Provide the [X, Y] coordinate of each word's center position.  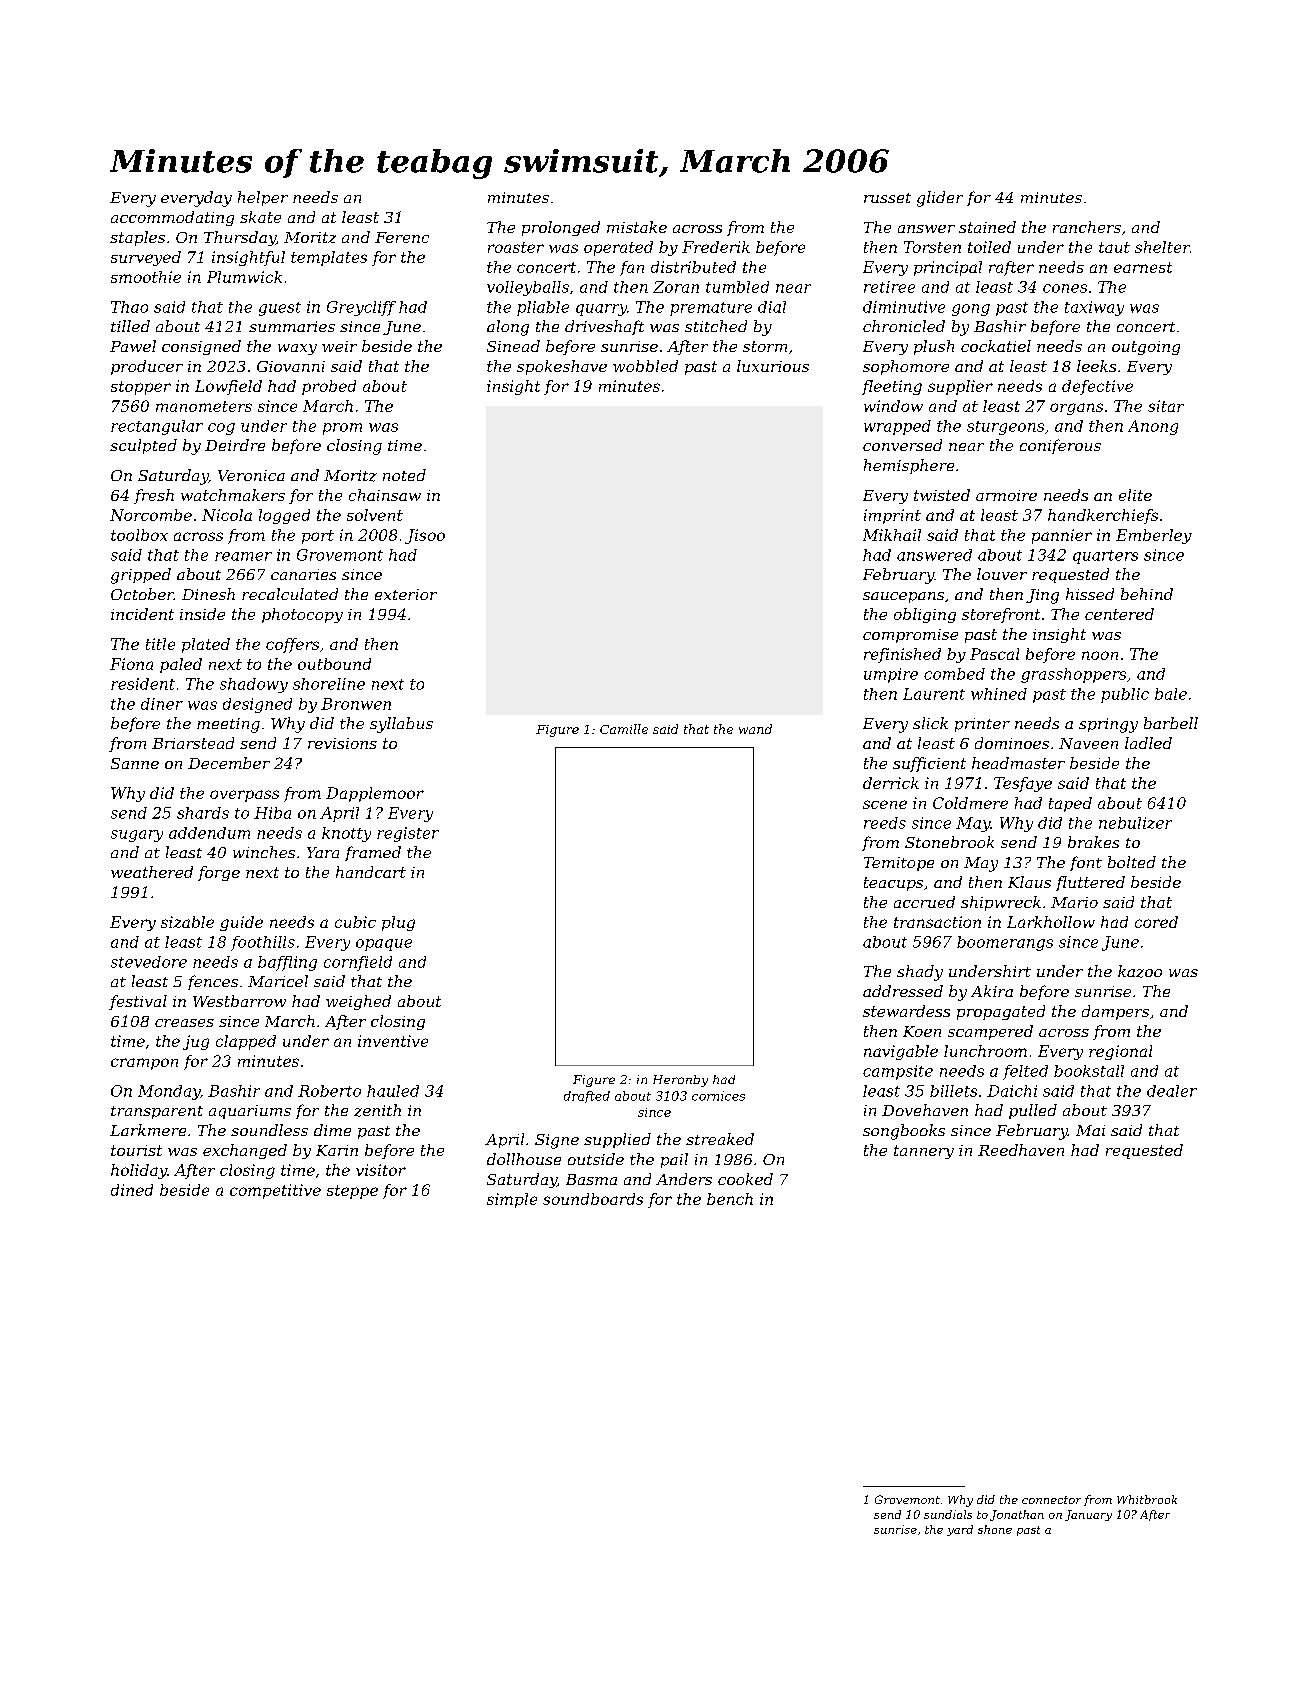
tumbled [737, 287]
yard [960, 1530]
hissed [1090, 594]
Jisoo [425, 536]
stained [987, 227]
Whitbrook [1147, 1499]
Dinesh [208, 594]
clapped [246, 1042]
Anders [684, 1179]
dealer [1172, 1091]
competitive [275, 1191]
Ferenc [402, 237]
